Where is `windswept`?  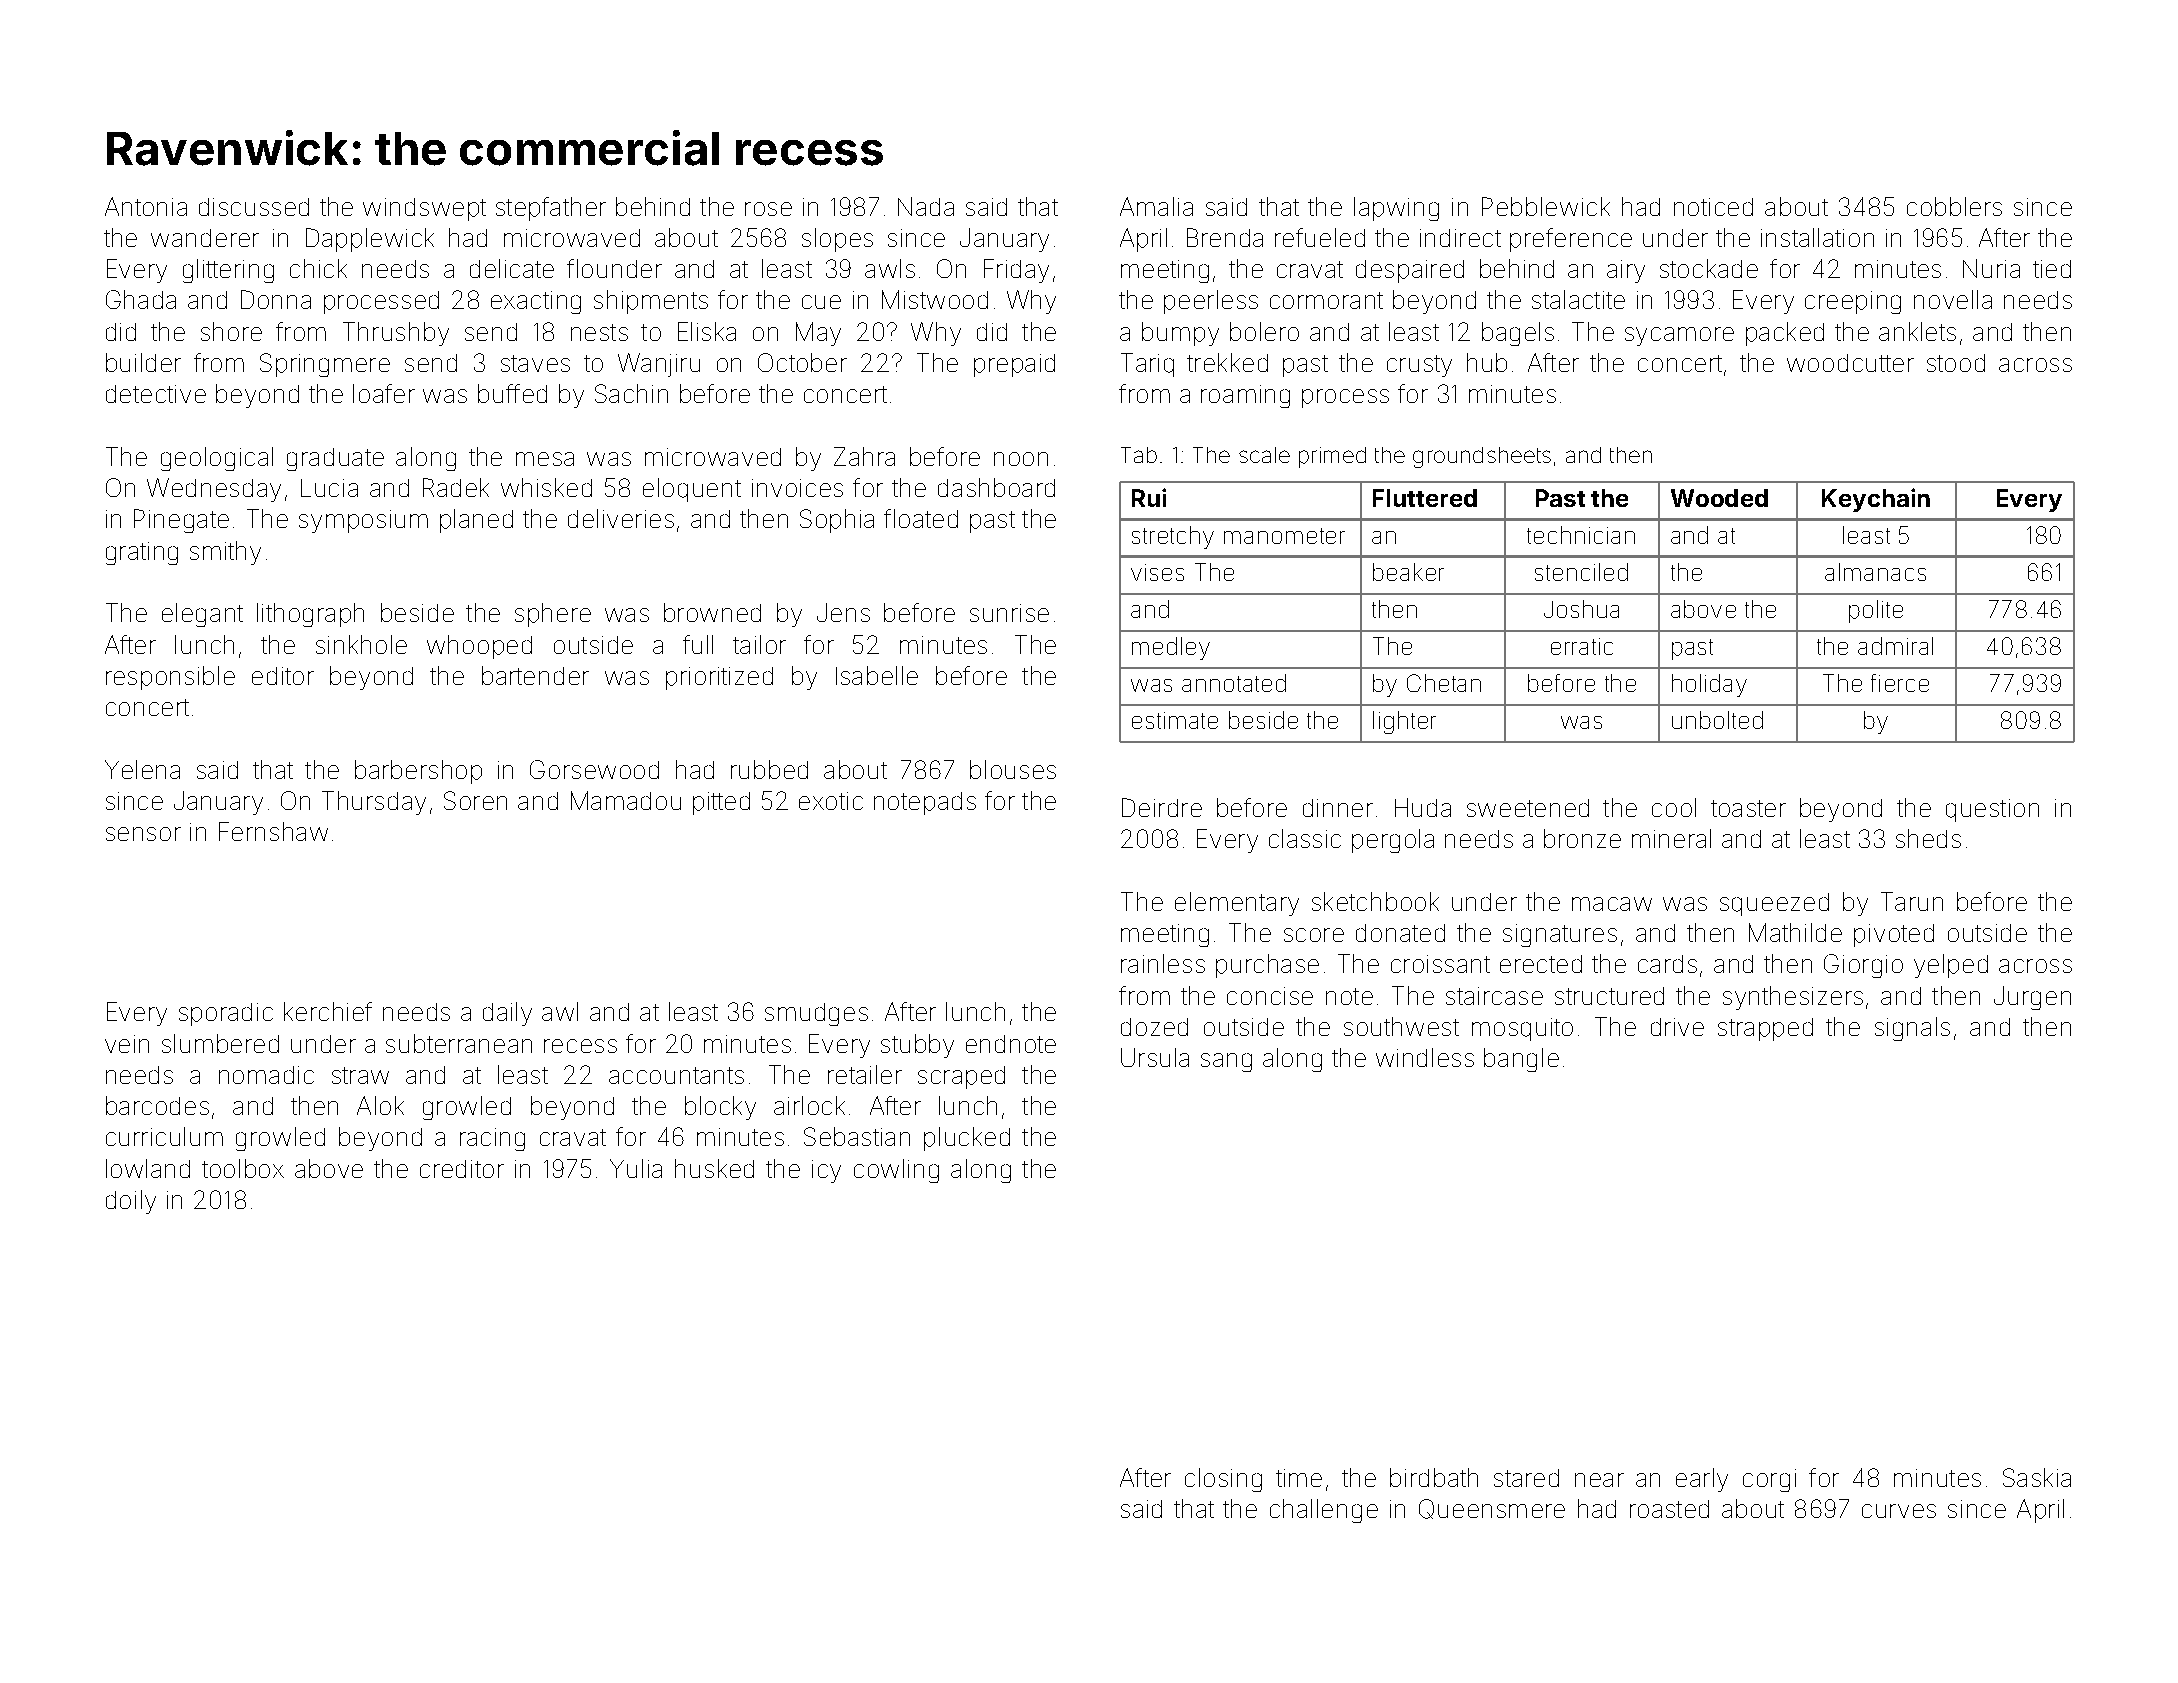 windswept is located at coordinates (424, 209).
